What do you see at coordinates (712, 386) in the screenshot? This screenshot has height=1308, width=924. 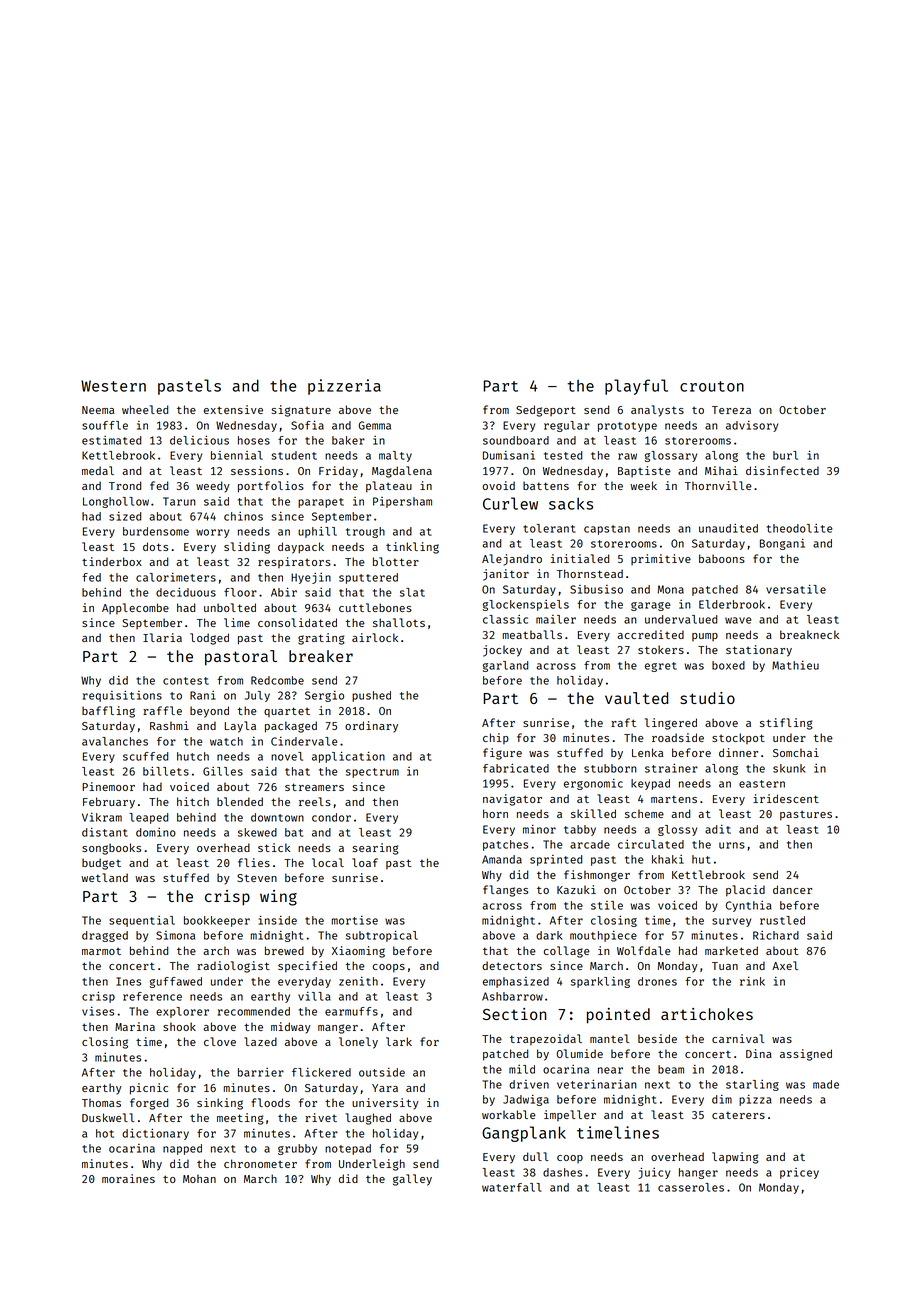 I see `crouton` at bounding box center [712, 386].
